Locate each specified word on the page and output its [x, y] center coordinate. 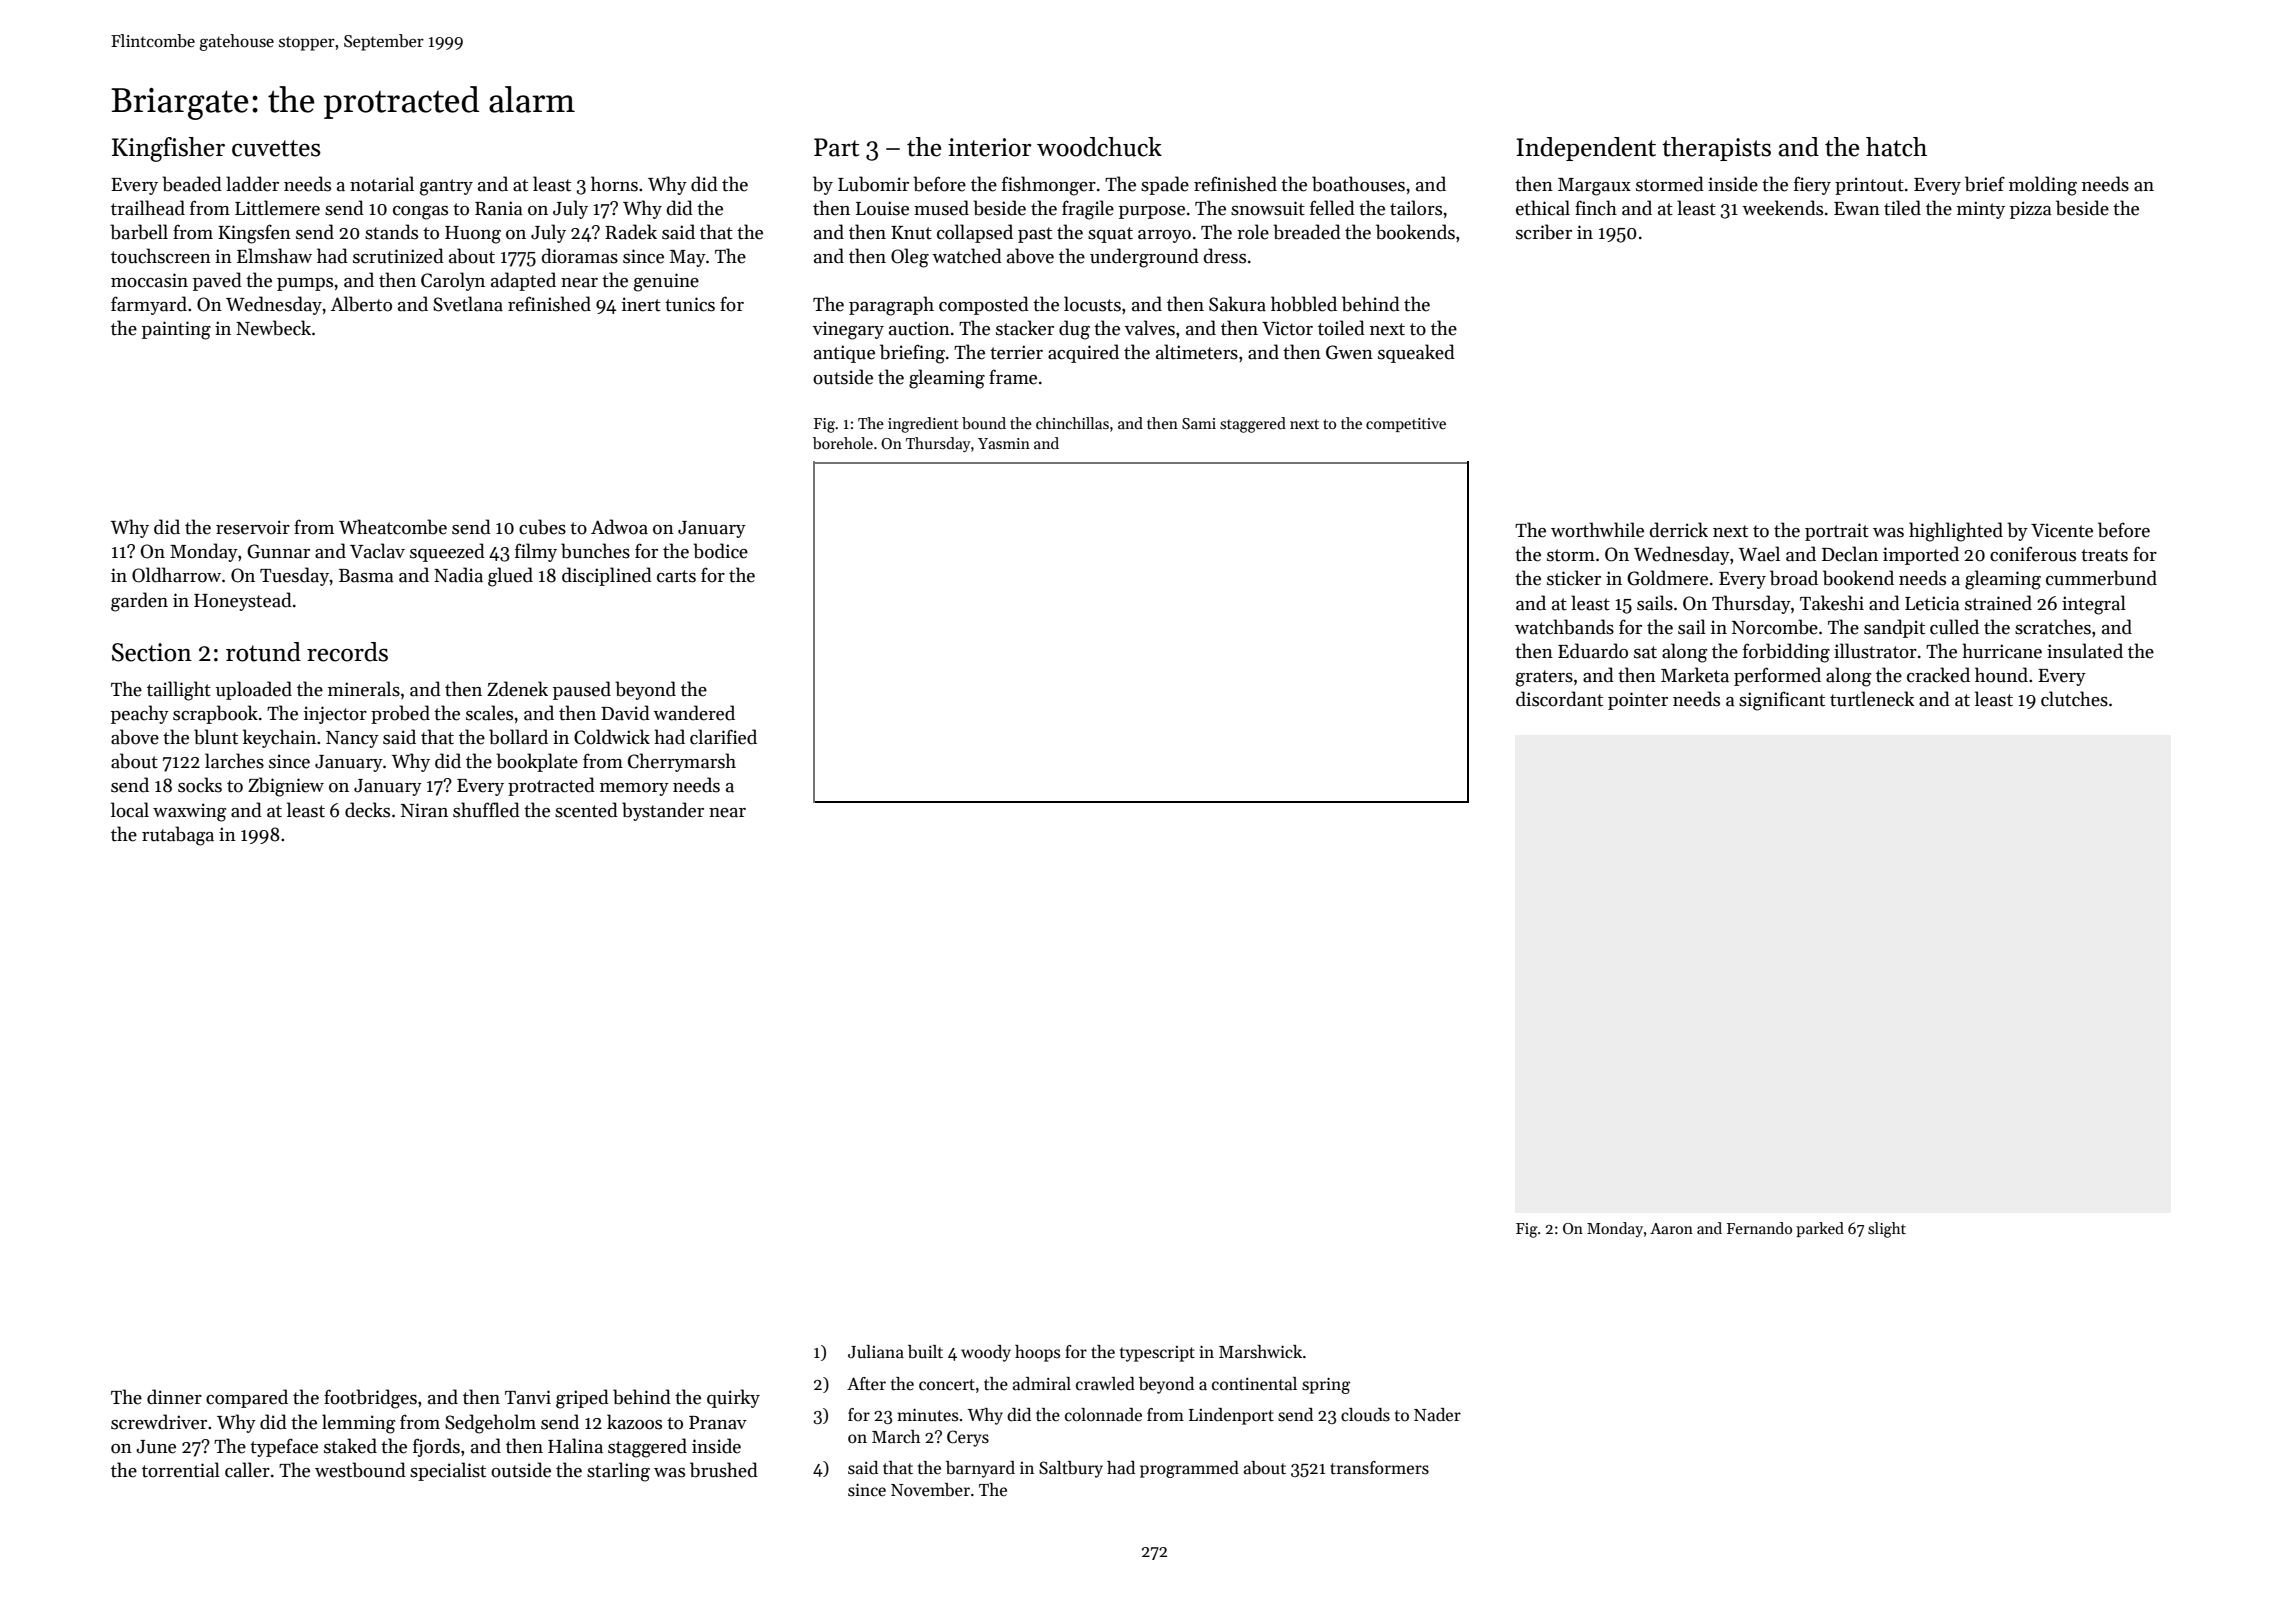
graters [1544, 678]
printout [1869, 186]
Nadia [458, 575]
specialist [448, 1471]
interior [990, 147]
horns [614, 184]
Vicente [2062, 530]
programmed [1189, 1469]
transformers [1379, 1468]
